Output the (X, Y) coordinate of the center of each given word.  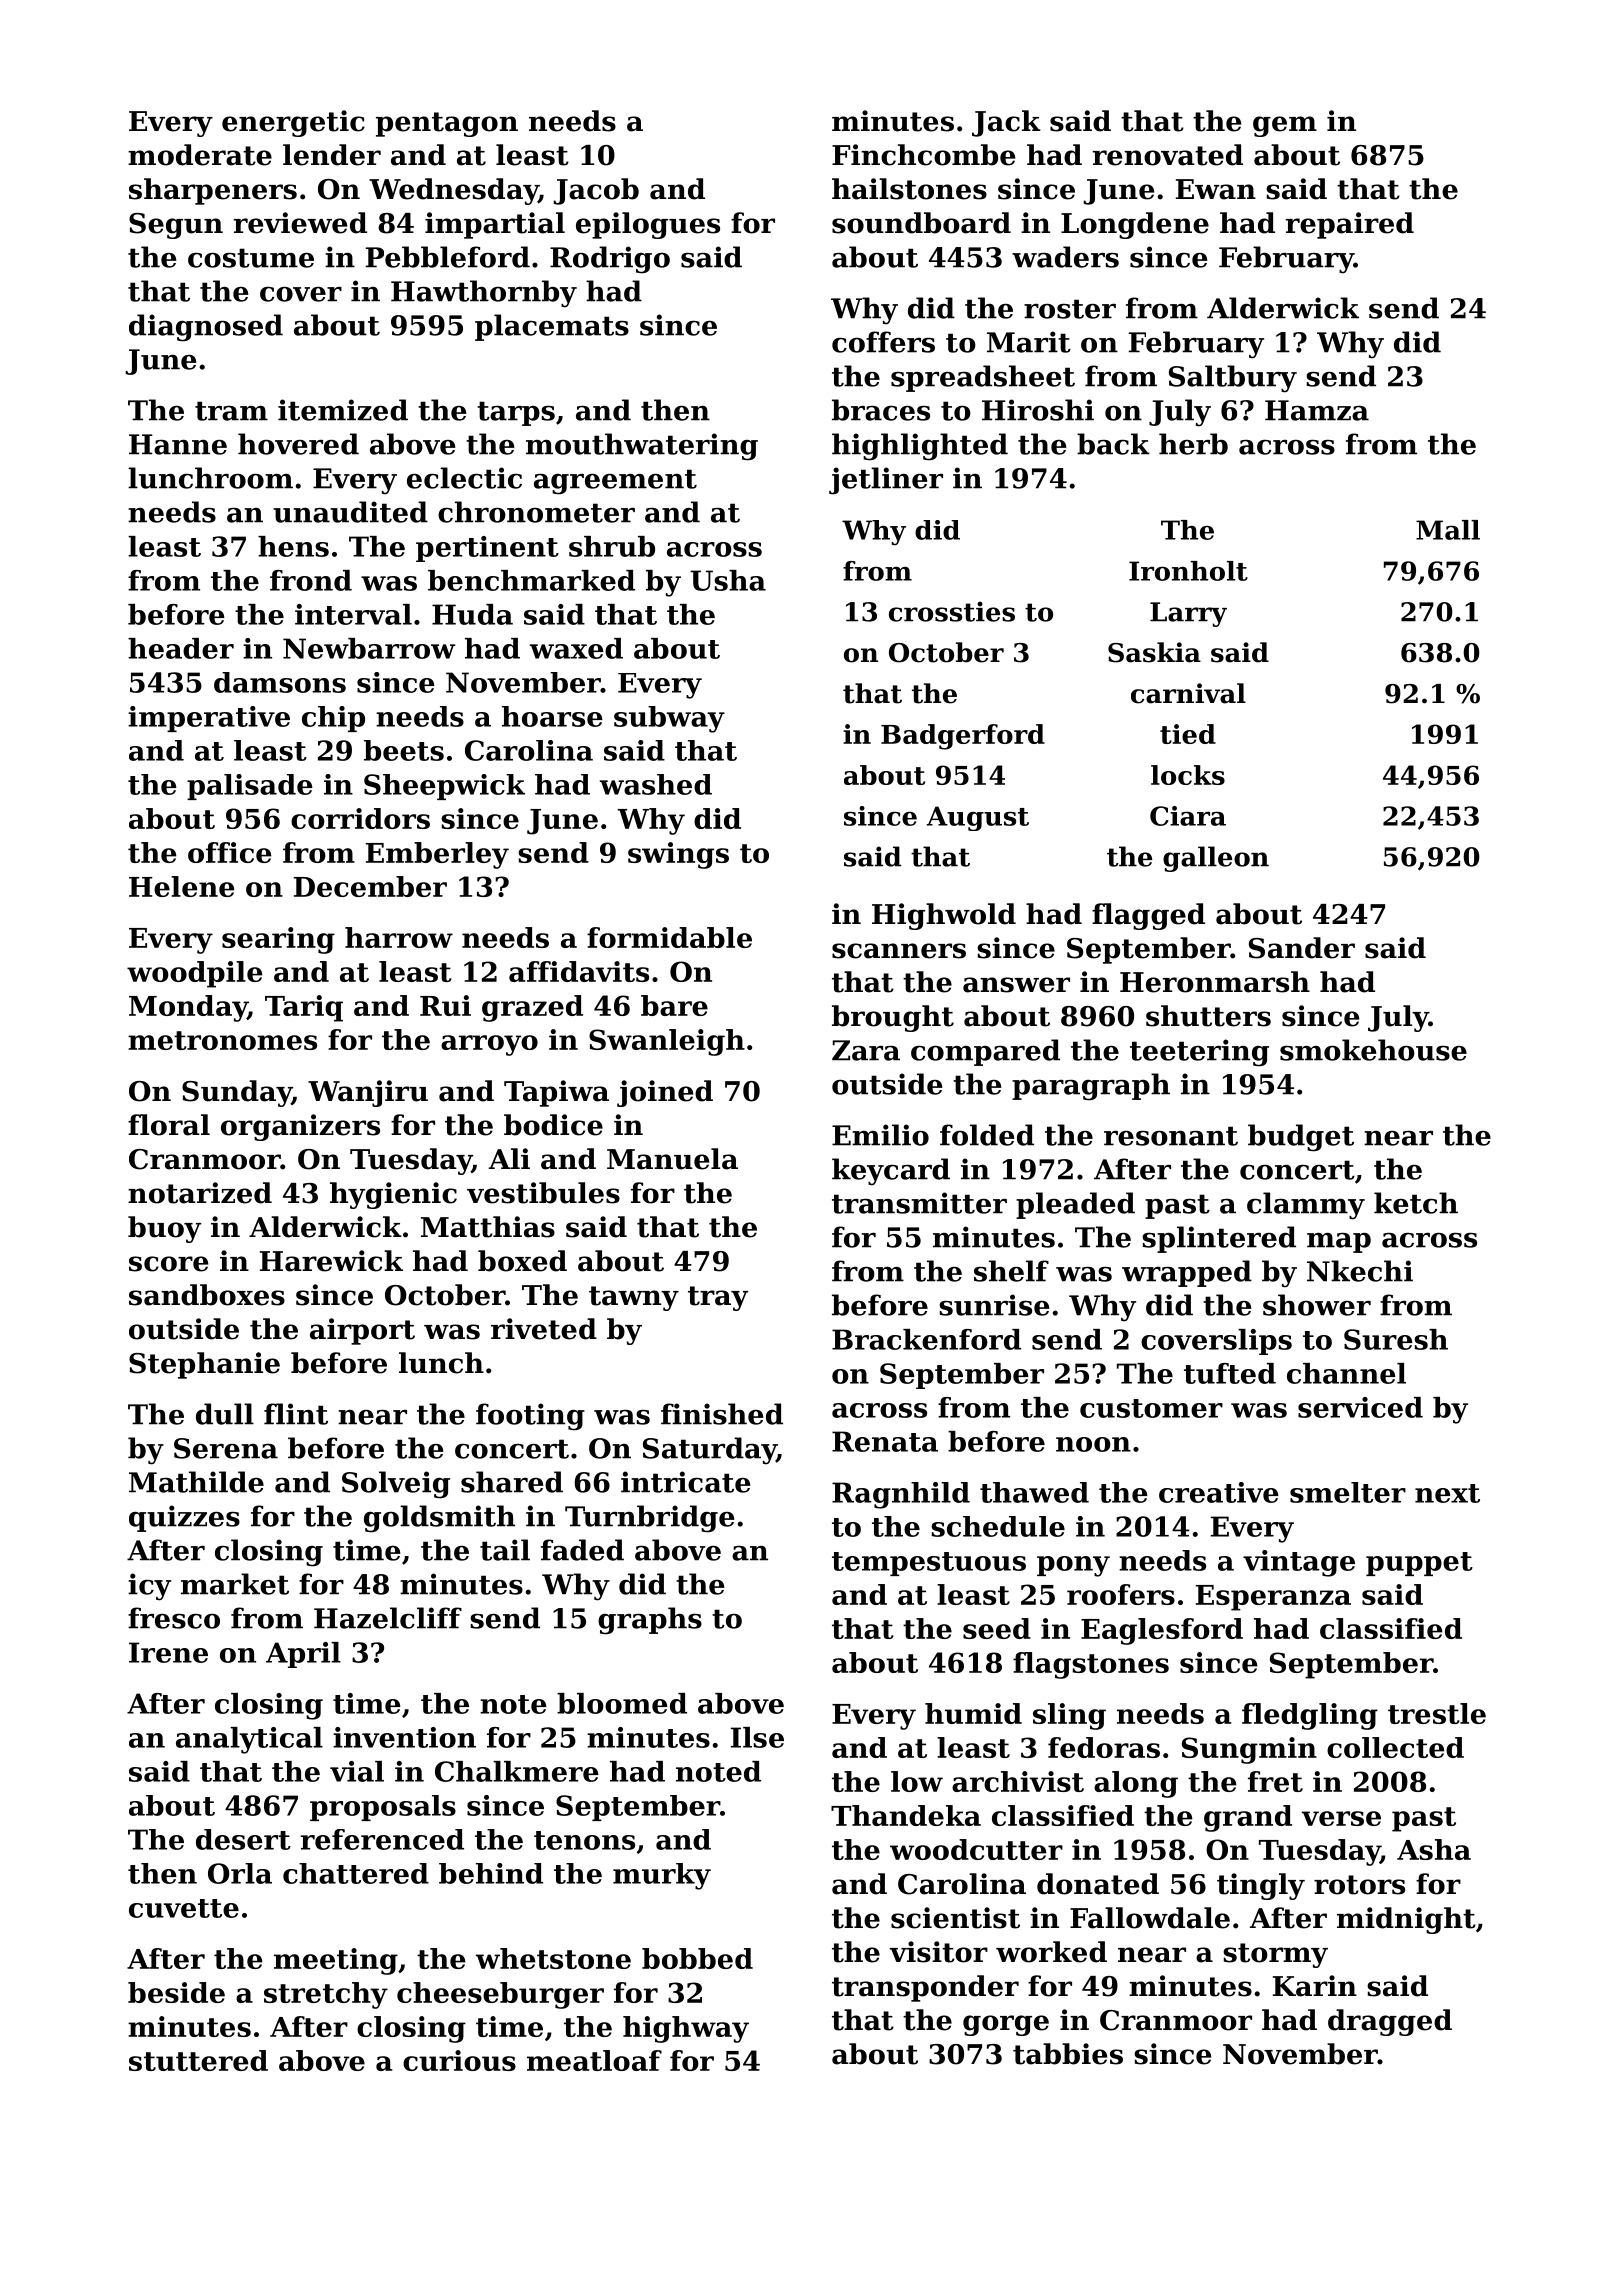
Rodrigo (610, 260)
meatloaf (594, 2060)
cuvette (184, 1908)
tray (718, 1298)
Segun (176, 226)
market (235, 1584)
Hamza (1317, 410)
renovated (1168, 155)
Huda (472, 614)
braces (881, 410)
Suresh (1396, 1339)
